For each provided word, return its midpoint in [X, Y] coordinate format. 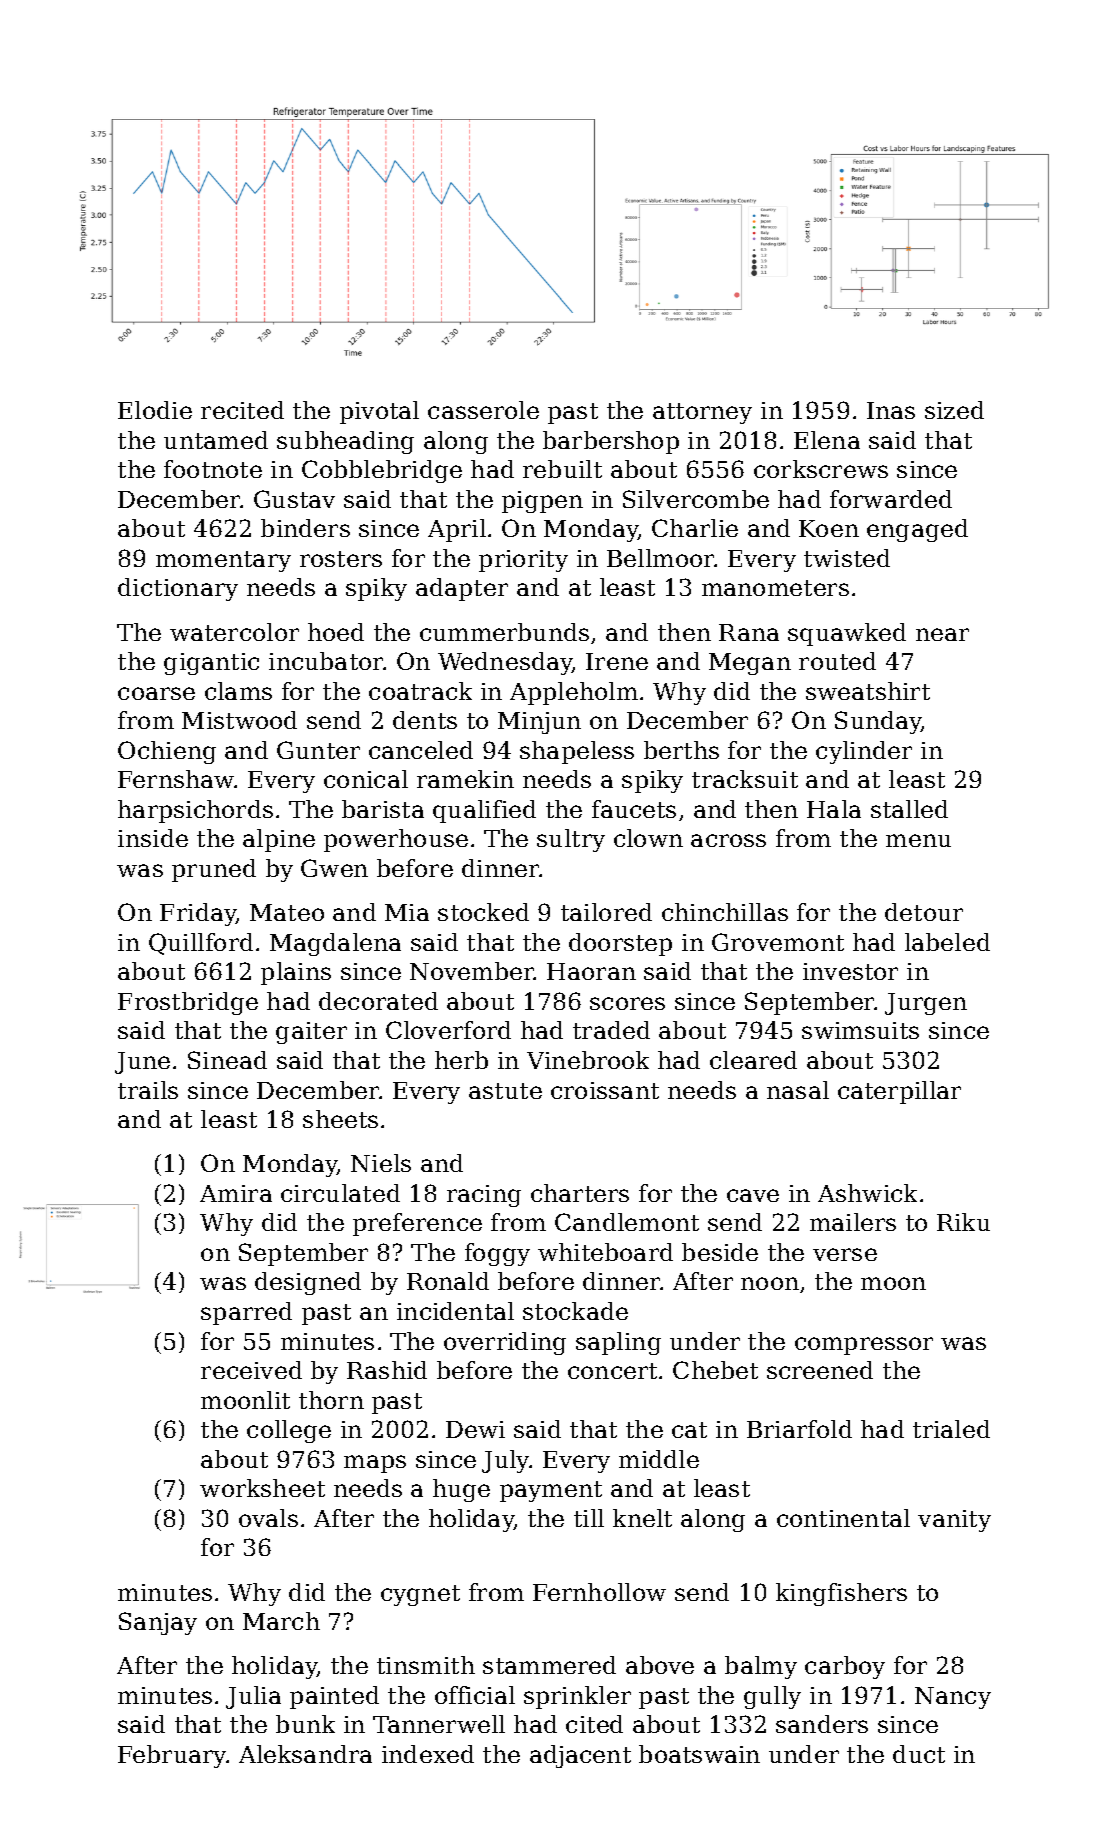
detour [924, 912]
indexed [428, 1754]
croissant [605, 1090]
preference [417, 1224]
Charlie [695, 528]
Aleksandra [305, 1754]
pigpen [542, 502]
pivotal [379, 412]
